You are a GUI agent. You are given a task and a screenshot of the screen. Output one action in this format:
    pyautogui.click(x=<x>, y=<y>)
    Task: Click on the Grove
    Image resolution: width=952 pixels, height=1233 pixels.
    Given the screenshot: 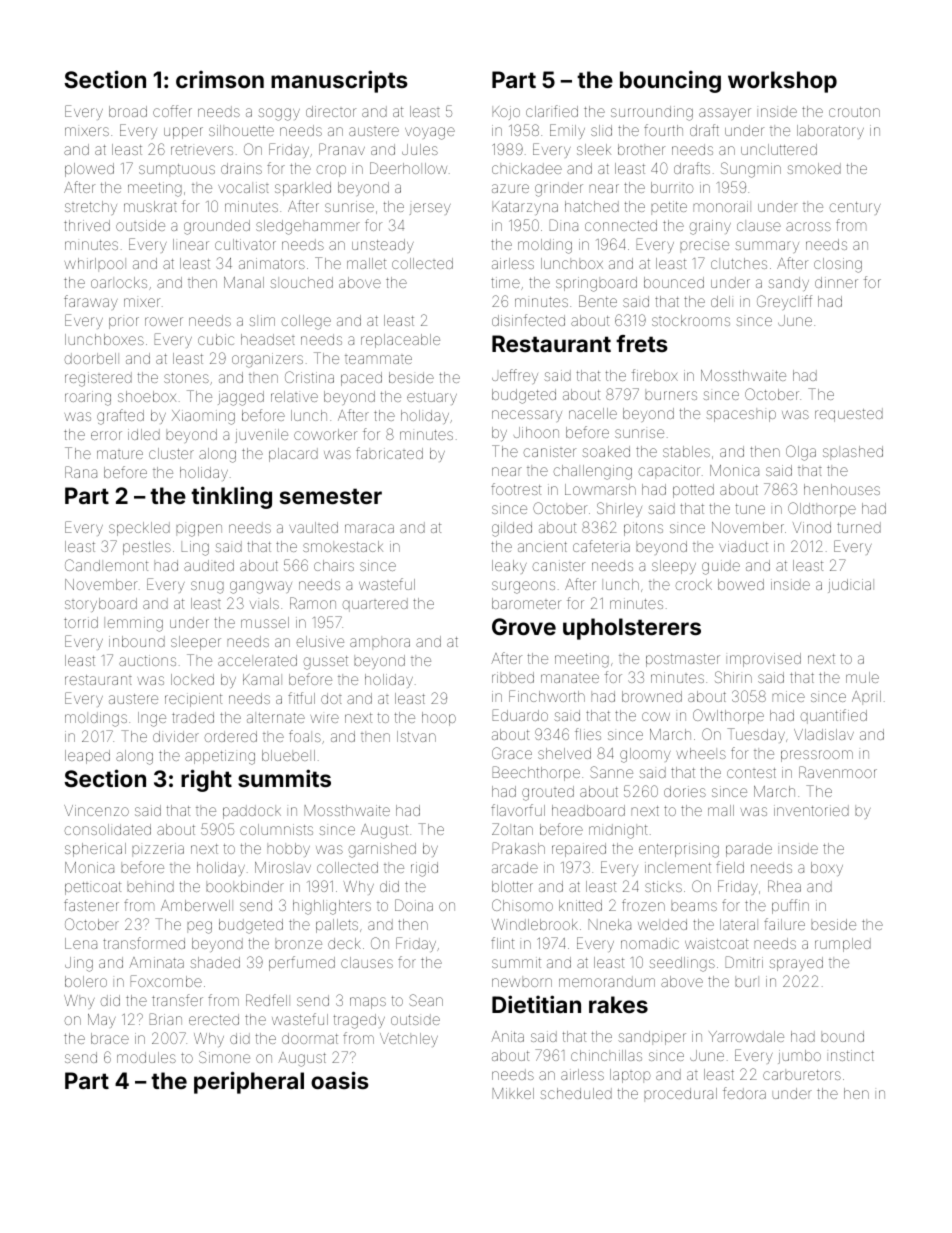 What is the action you would take?
    pyautogui.click(x=524, y=626)
